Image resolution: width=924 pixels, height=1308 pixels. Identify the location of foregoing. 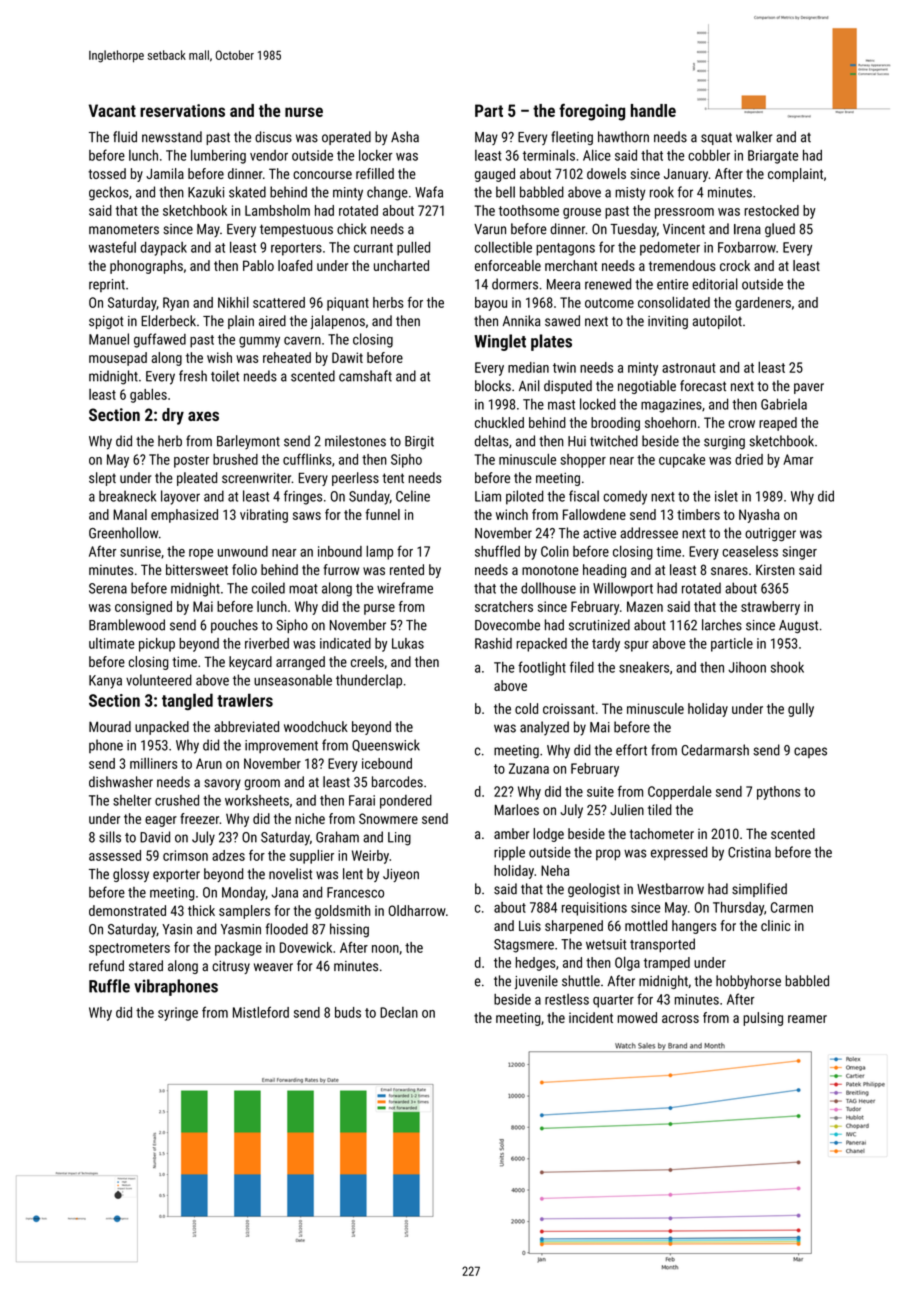
(592, 112).
